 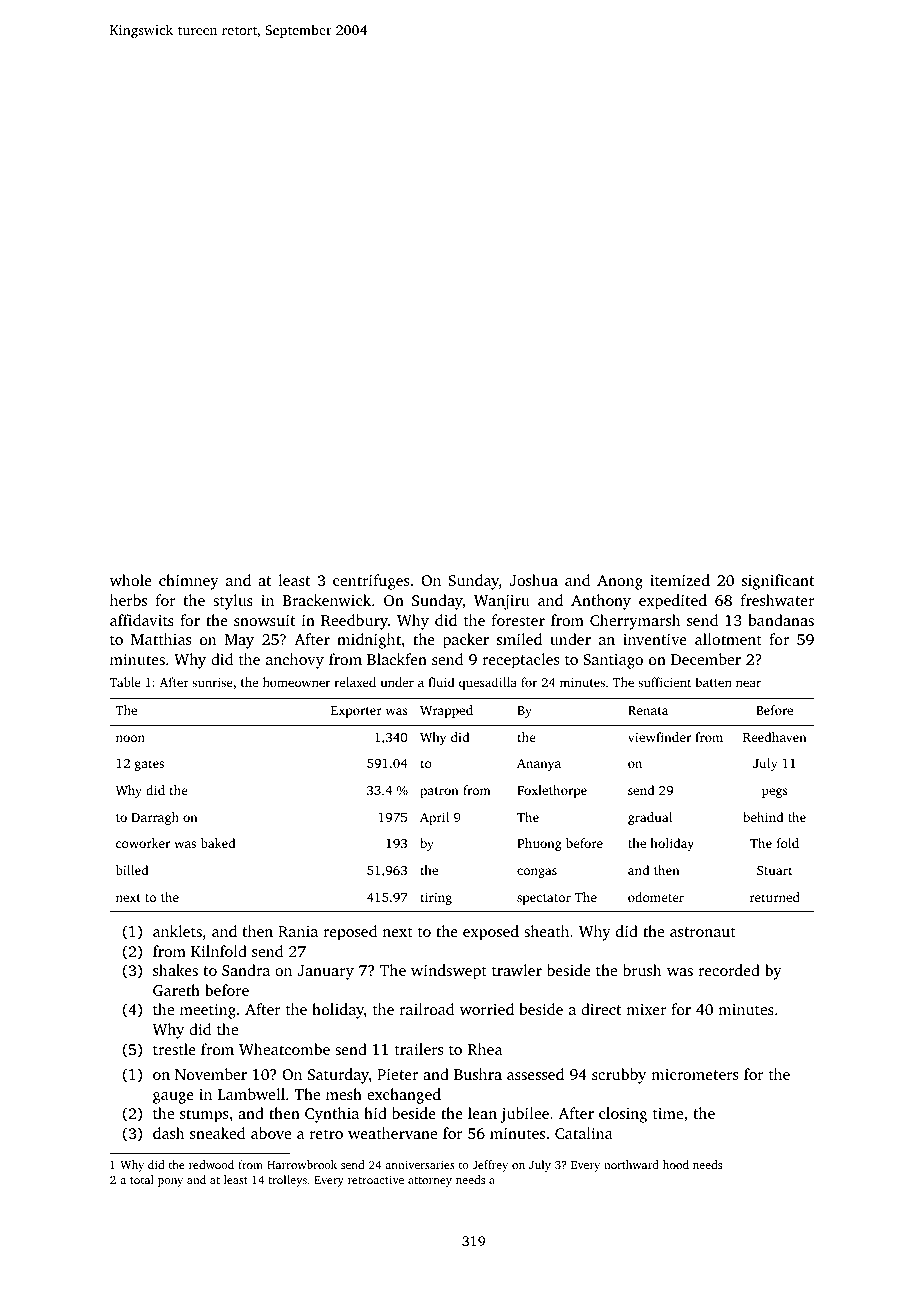 What do you see at coordinates (781, 620) in the screenshot?
I see `bandanas` at bounding box center [781, 620].
